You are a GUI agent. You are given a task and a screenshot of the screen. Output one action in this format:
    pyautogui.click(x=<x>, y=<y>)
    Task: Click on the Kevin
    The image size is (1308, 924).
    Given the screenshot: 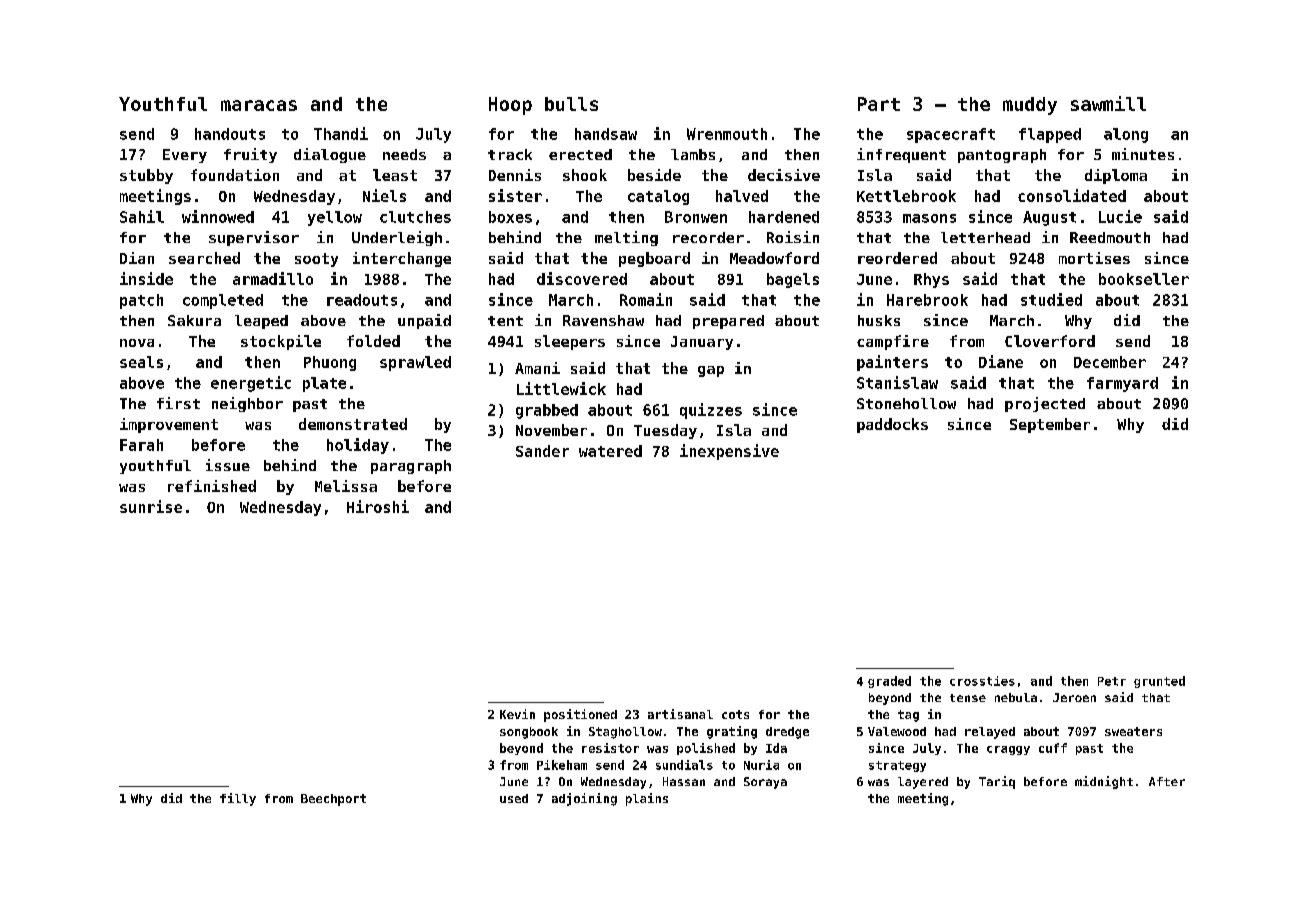 What is the action you would take?
    pyautogui.click(x=517, y=714)
